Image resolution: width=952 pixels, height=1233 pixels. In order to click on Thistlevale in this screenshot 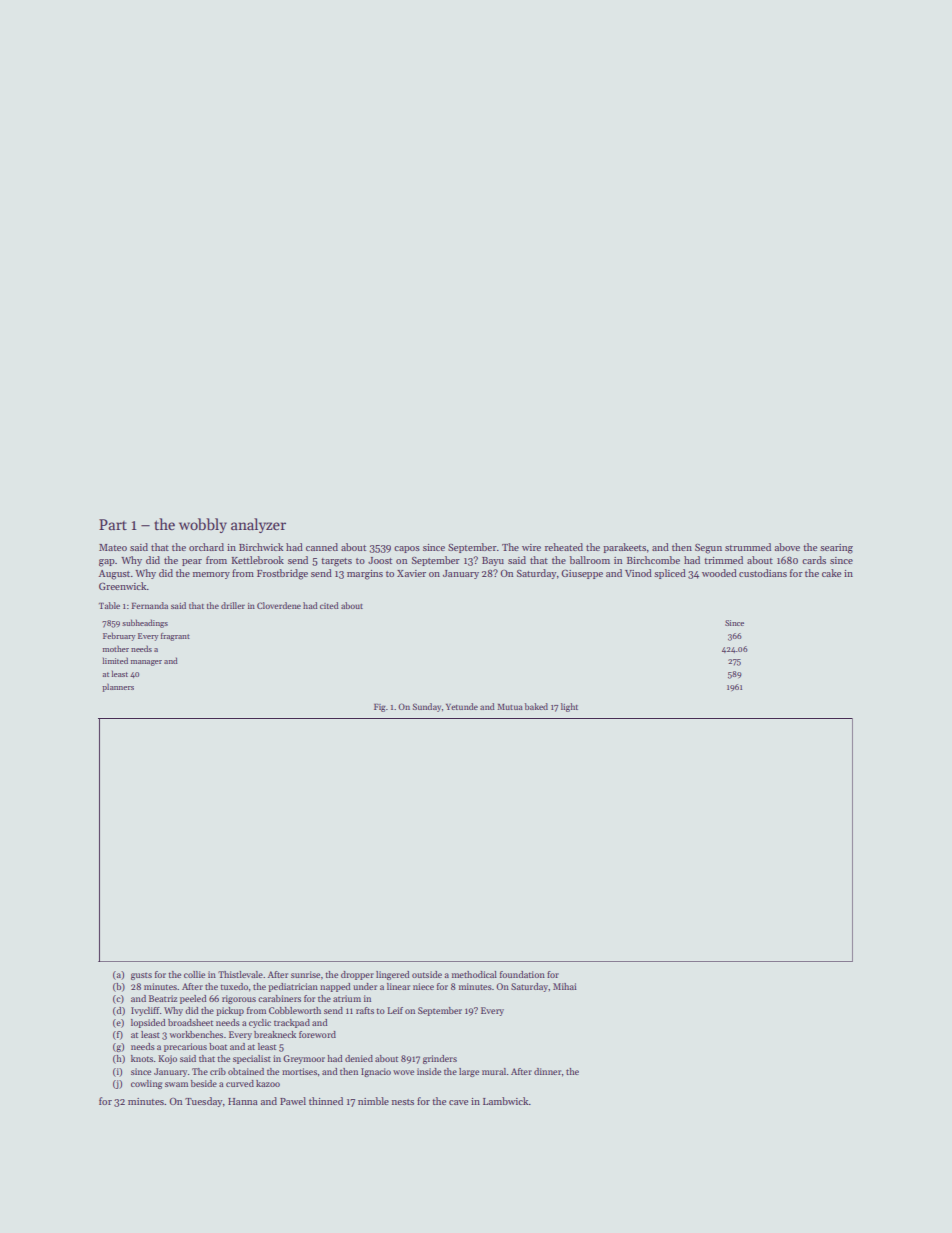, I will do `click(240, 974)`.
